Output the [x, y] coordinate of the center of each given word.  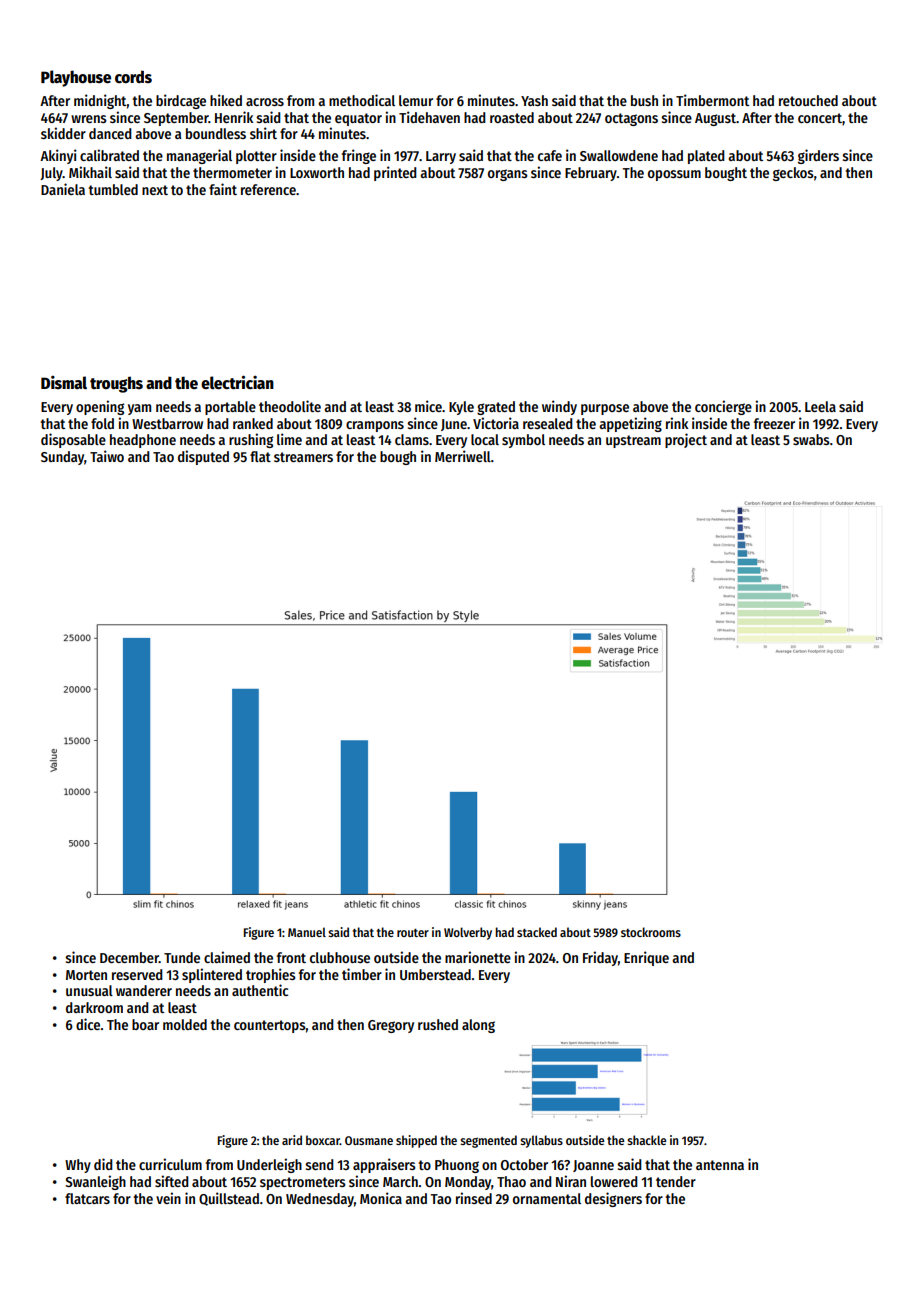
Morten [86, 975]
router [413, 933]
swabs [811, 439]
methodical [362, 100]
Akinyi [58, 156]
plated [706, 157]
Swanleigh [96, 1182]
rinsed [474, 1198]
